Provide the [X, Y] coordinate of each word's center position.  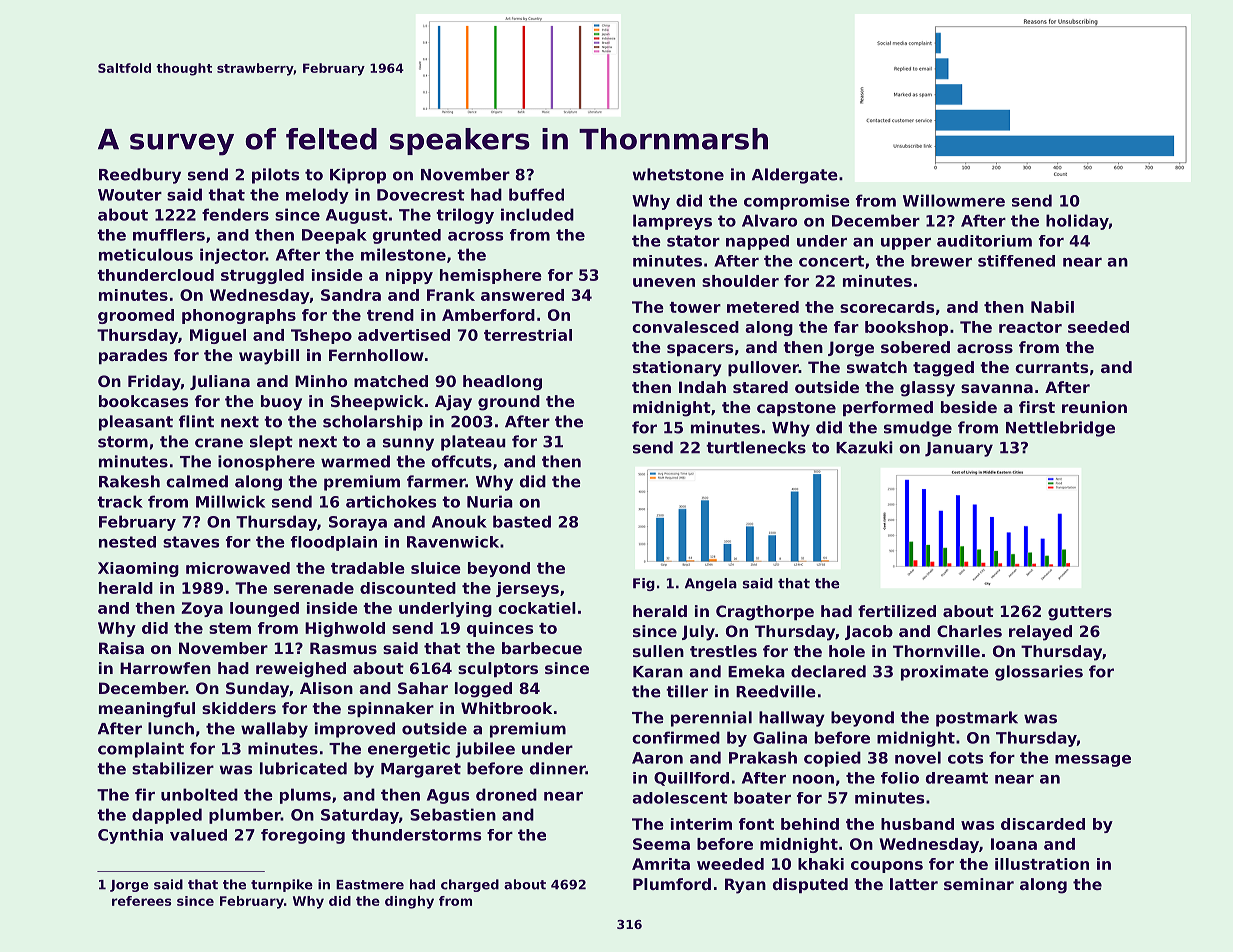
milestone [403, 254]
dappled [167, 816]
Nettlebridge [1060, 429]
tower [695, 307]
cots [965, 758]
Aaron [657, 758]
